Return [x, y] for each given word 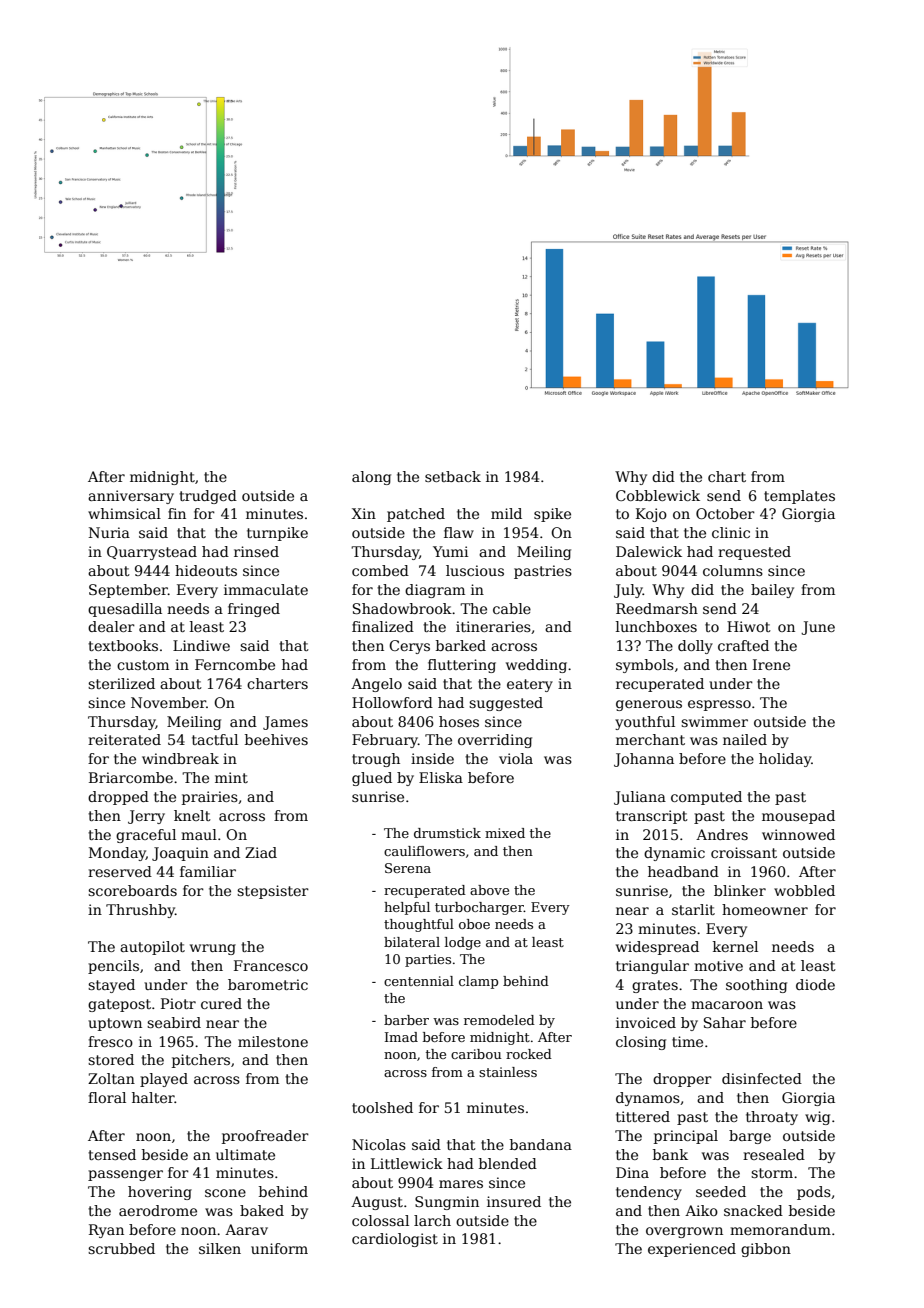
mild [506, 513]
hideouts [206, 570]
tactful [215, 739]
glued [372, 779]
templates [799, 497]
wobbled [804, 890]
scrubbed [121, 1248]
